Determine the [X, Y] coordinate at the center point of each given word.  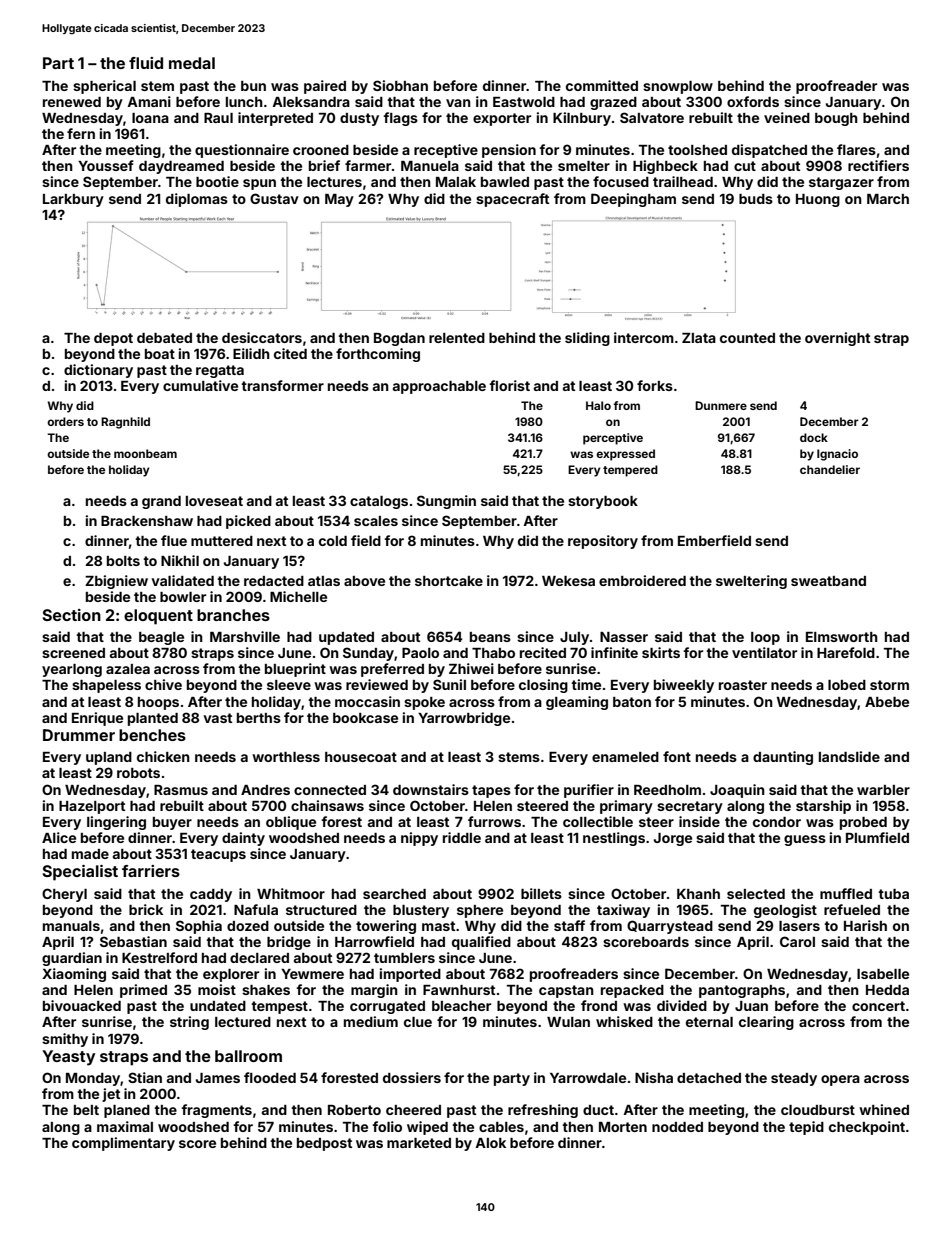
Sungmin [446, 502]
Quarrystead [670, 927]
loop [765, 638]
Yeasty [68, 1058]
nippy [419, 839]
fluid [146, 63]
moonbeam [145, 453]
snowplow [678, 87]
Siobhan [400, 85]
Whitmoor [291, 893]
